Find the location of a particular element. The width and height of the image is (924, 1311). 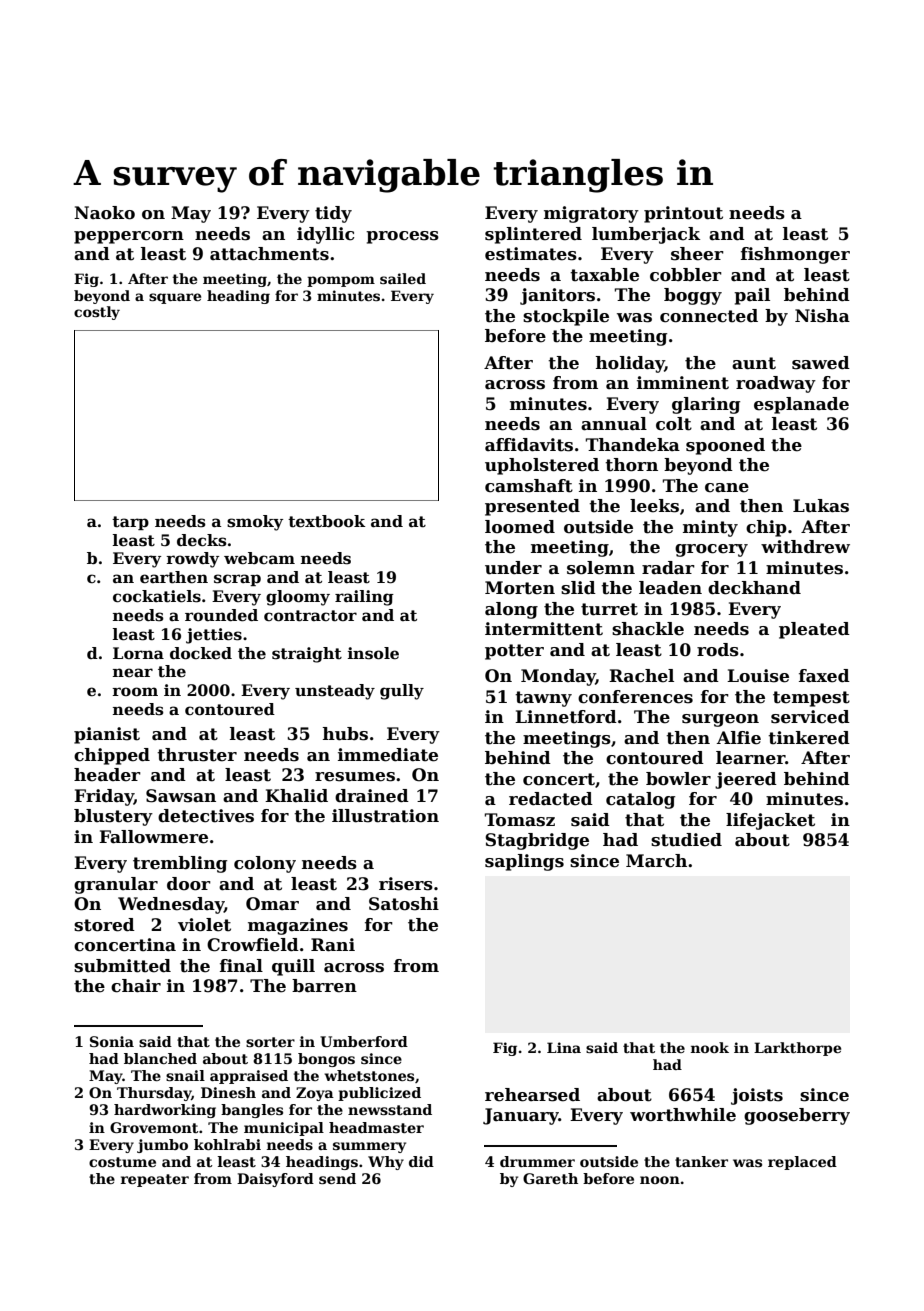

lifejacket is located at coordinates (770, 821).
